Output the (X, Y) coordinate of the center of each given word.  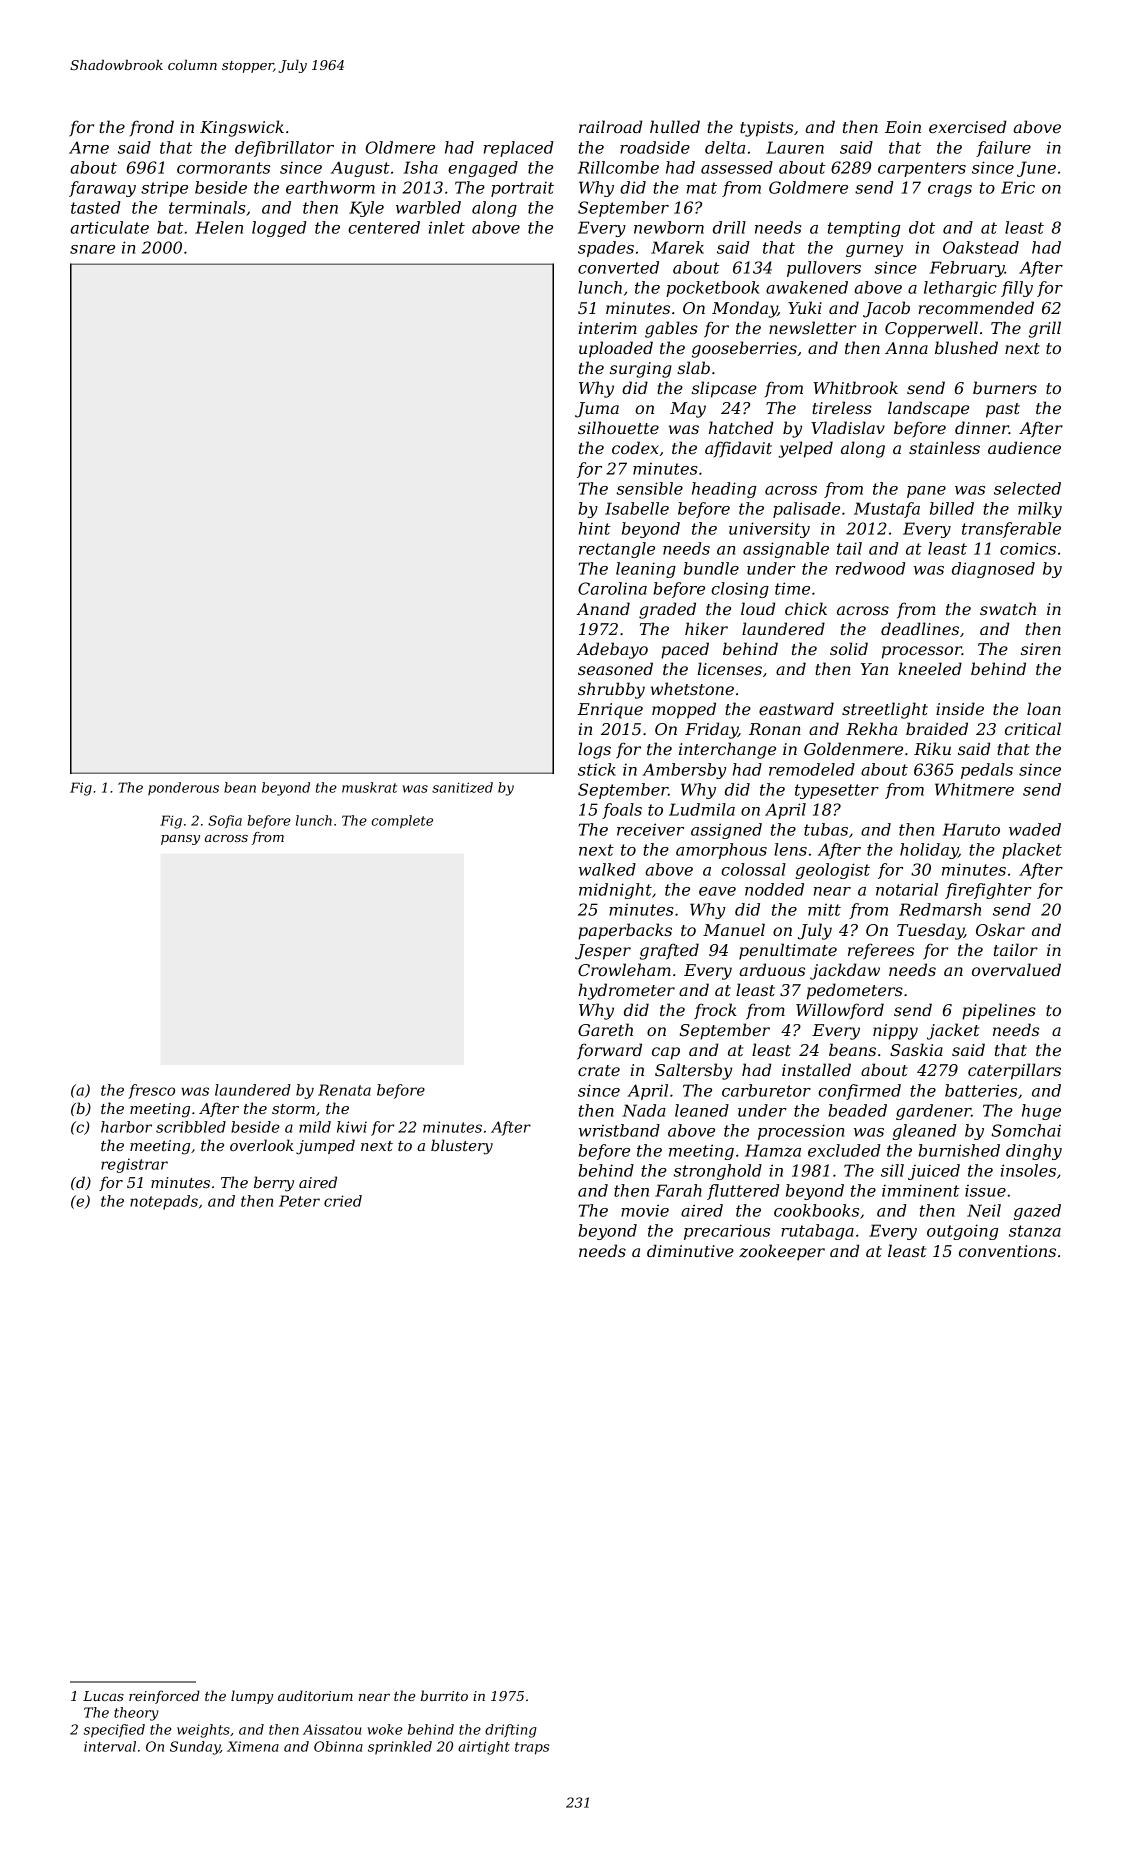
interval (110, 1746)
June (1036, 169)
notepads (164, 1202)
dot (922, 227)
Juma (597, 410)
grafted (669, 951)
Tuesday (930, 931)
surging (641, 370)
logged (279, 229)
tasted (96, 207)
